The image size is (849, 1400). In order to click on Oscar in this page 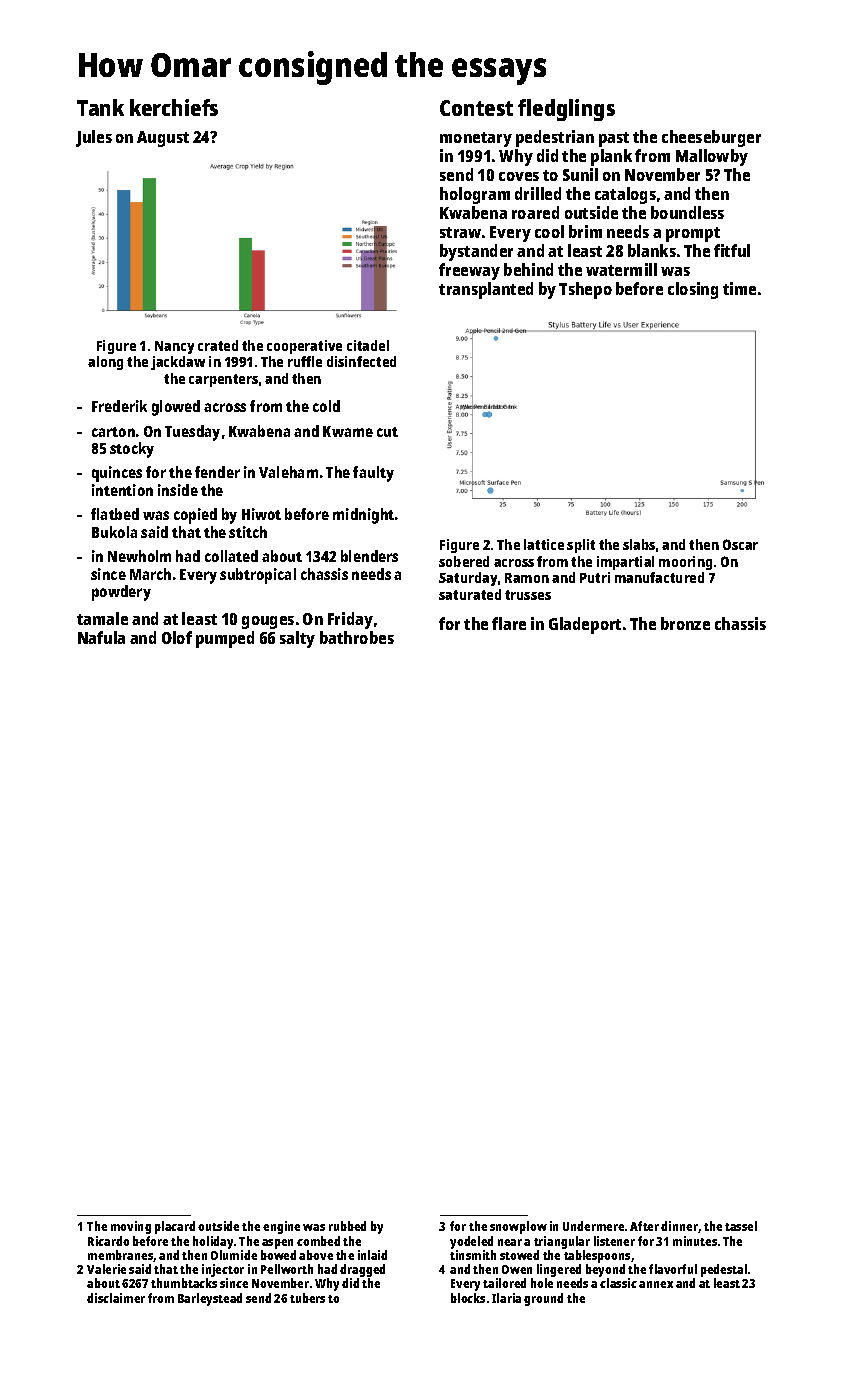, I will do `click(740, 544)`.
